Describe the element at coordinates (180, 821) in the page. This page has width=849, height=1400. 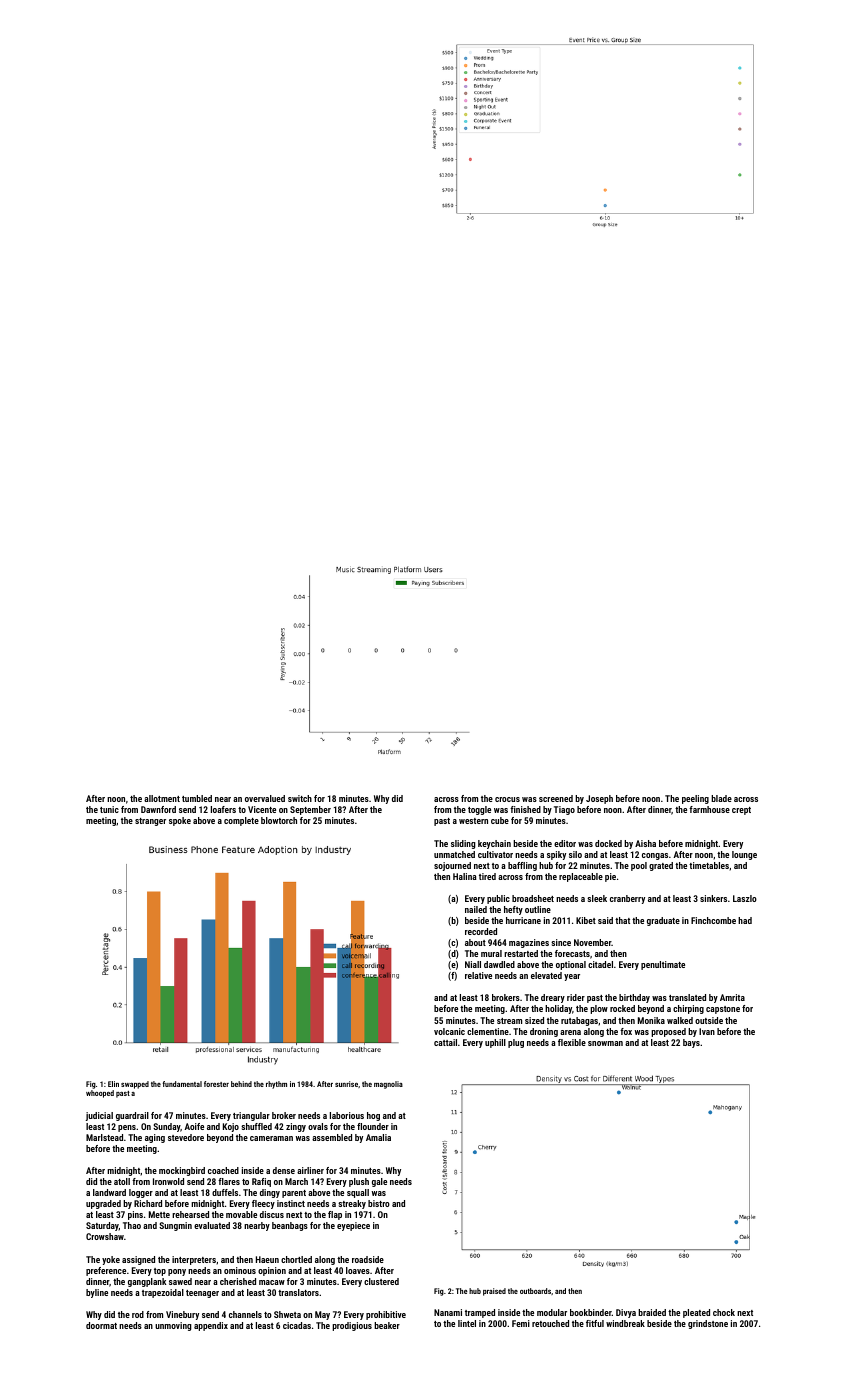
I see `spoke` at that location.
